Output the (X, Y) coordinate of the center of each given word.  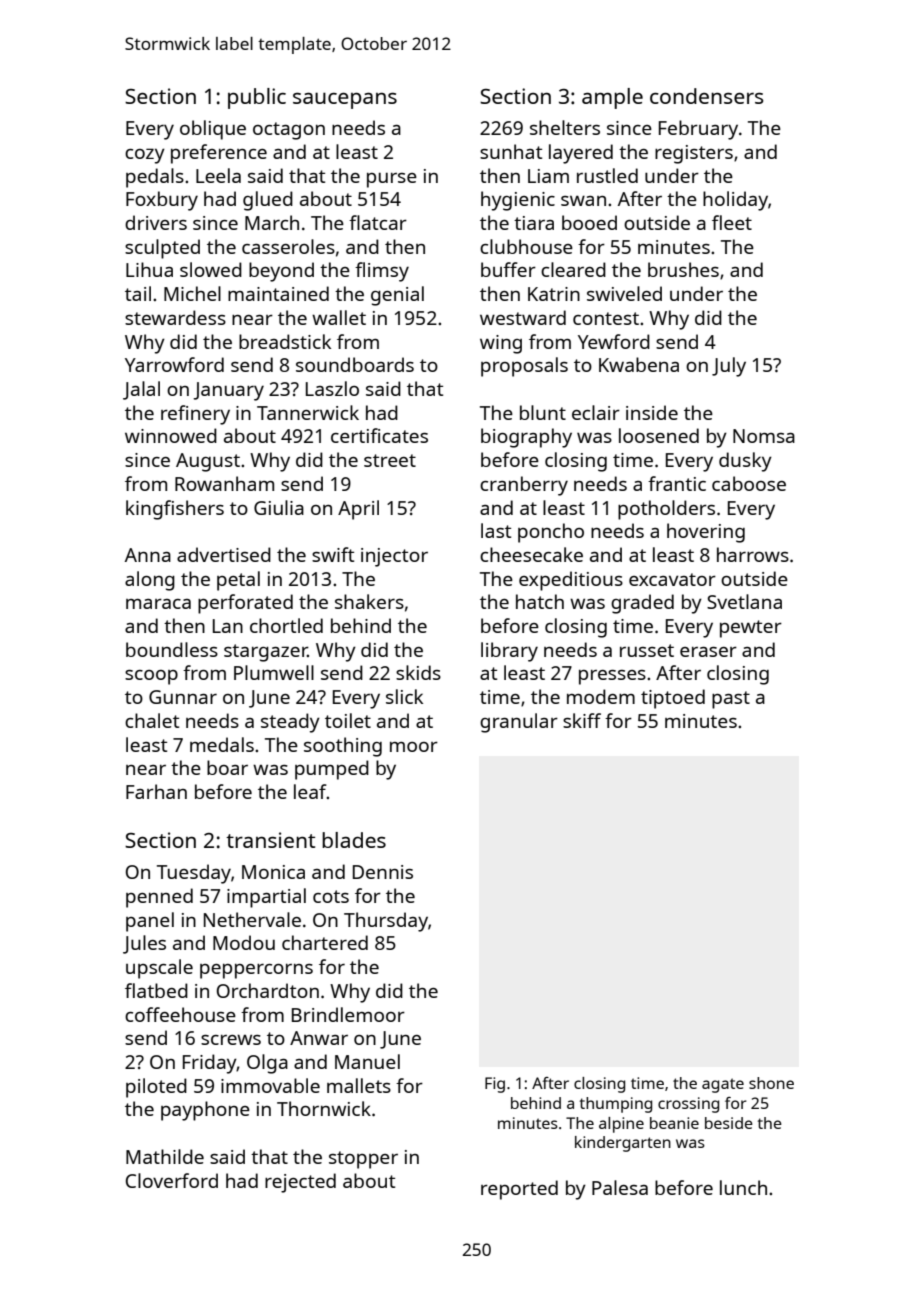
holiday (735, 201)
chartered (325, 942)
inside (652, 412)
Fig (495, 1085)
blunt (543, 412)
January (228, 391)
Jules (144, 944)
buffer (508, 269)
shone (771, 1083)
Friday (210, 1064)
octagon (289, 131)
